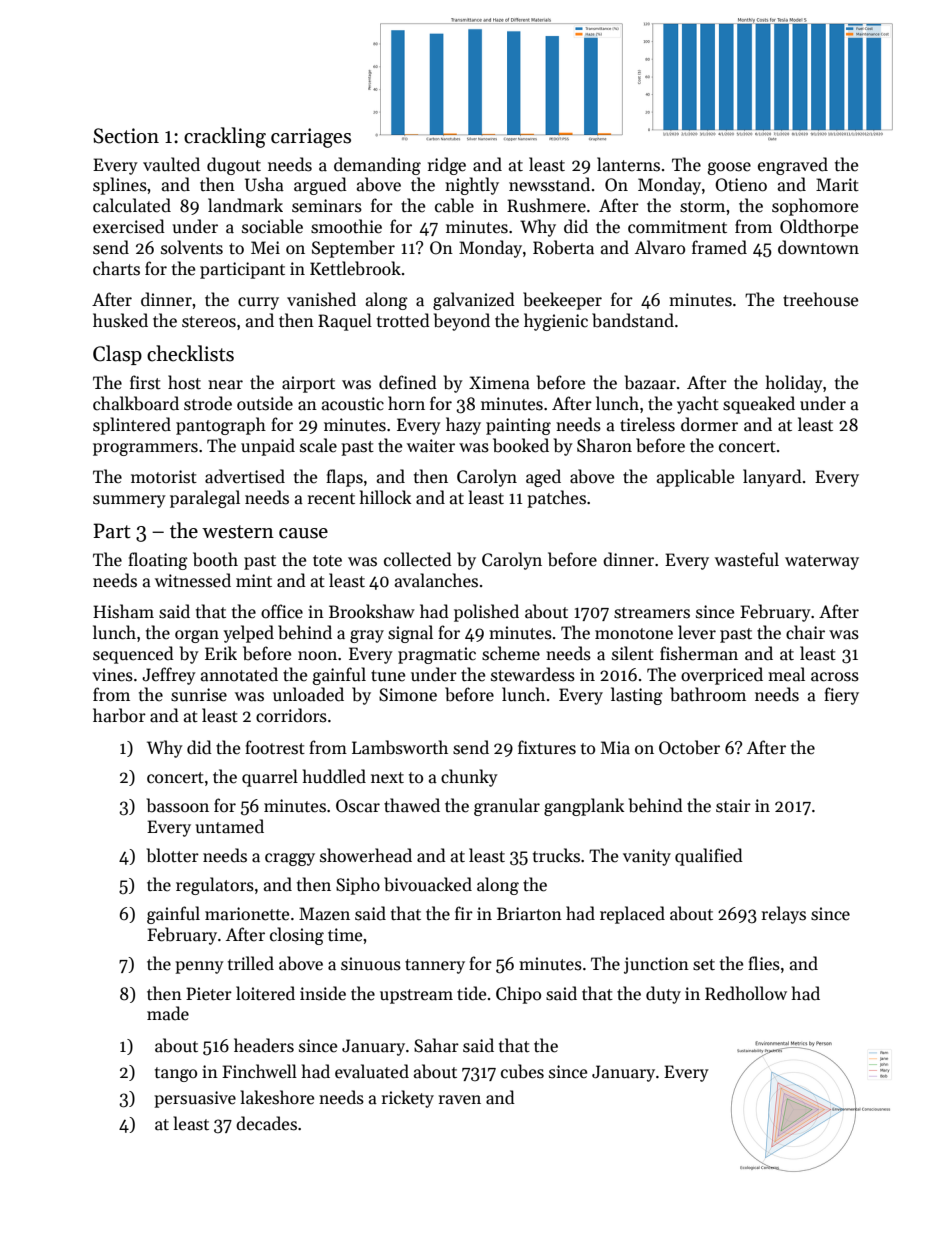 The image size is (952, 1233). I want to click on engraved, so click(793, 166).
